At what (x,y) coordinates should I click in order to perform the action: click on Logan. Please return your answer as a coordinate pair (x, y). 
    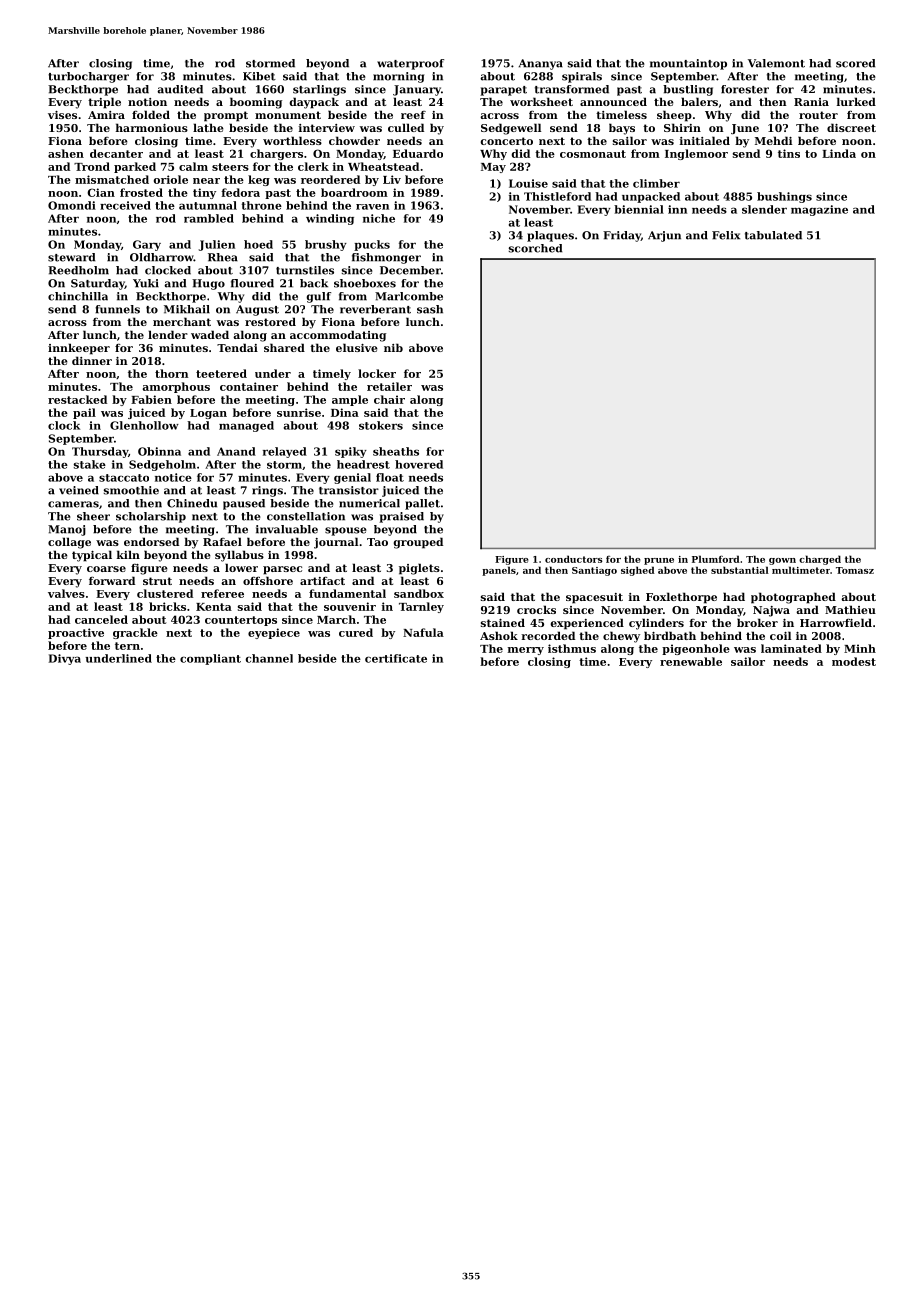
    Looking at the image, I should click on (208, 414).
